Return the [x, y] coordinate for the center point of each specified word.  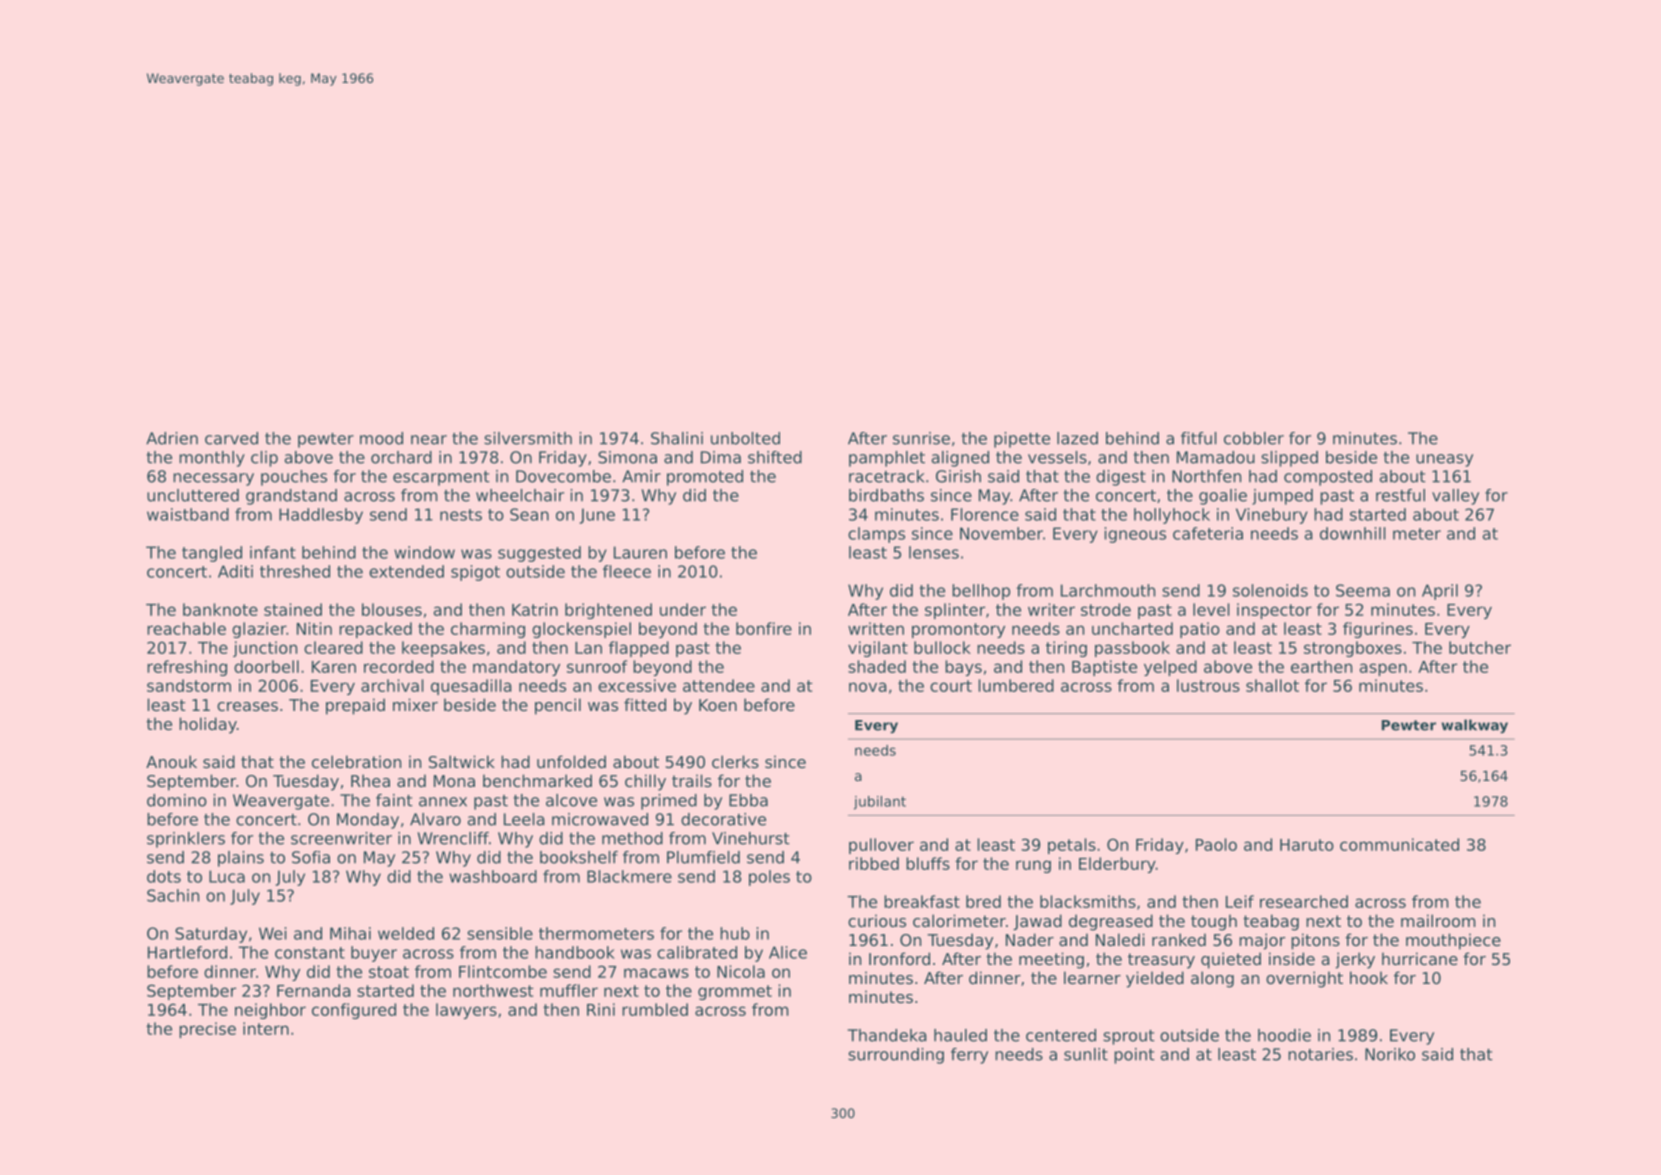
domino [177, 800]
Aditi [235, 571]
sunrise [921, 438]
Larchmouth [1108, 590]
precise [207, 1030]
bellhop [981, 592]
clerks [735, 761]
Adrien [172, 438]
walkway [1474, 726]
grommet [735, 992]
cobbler [1254, 438]
